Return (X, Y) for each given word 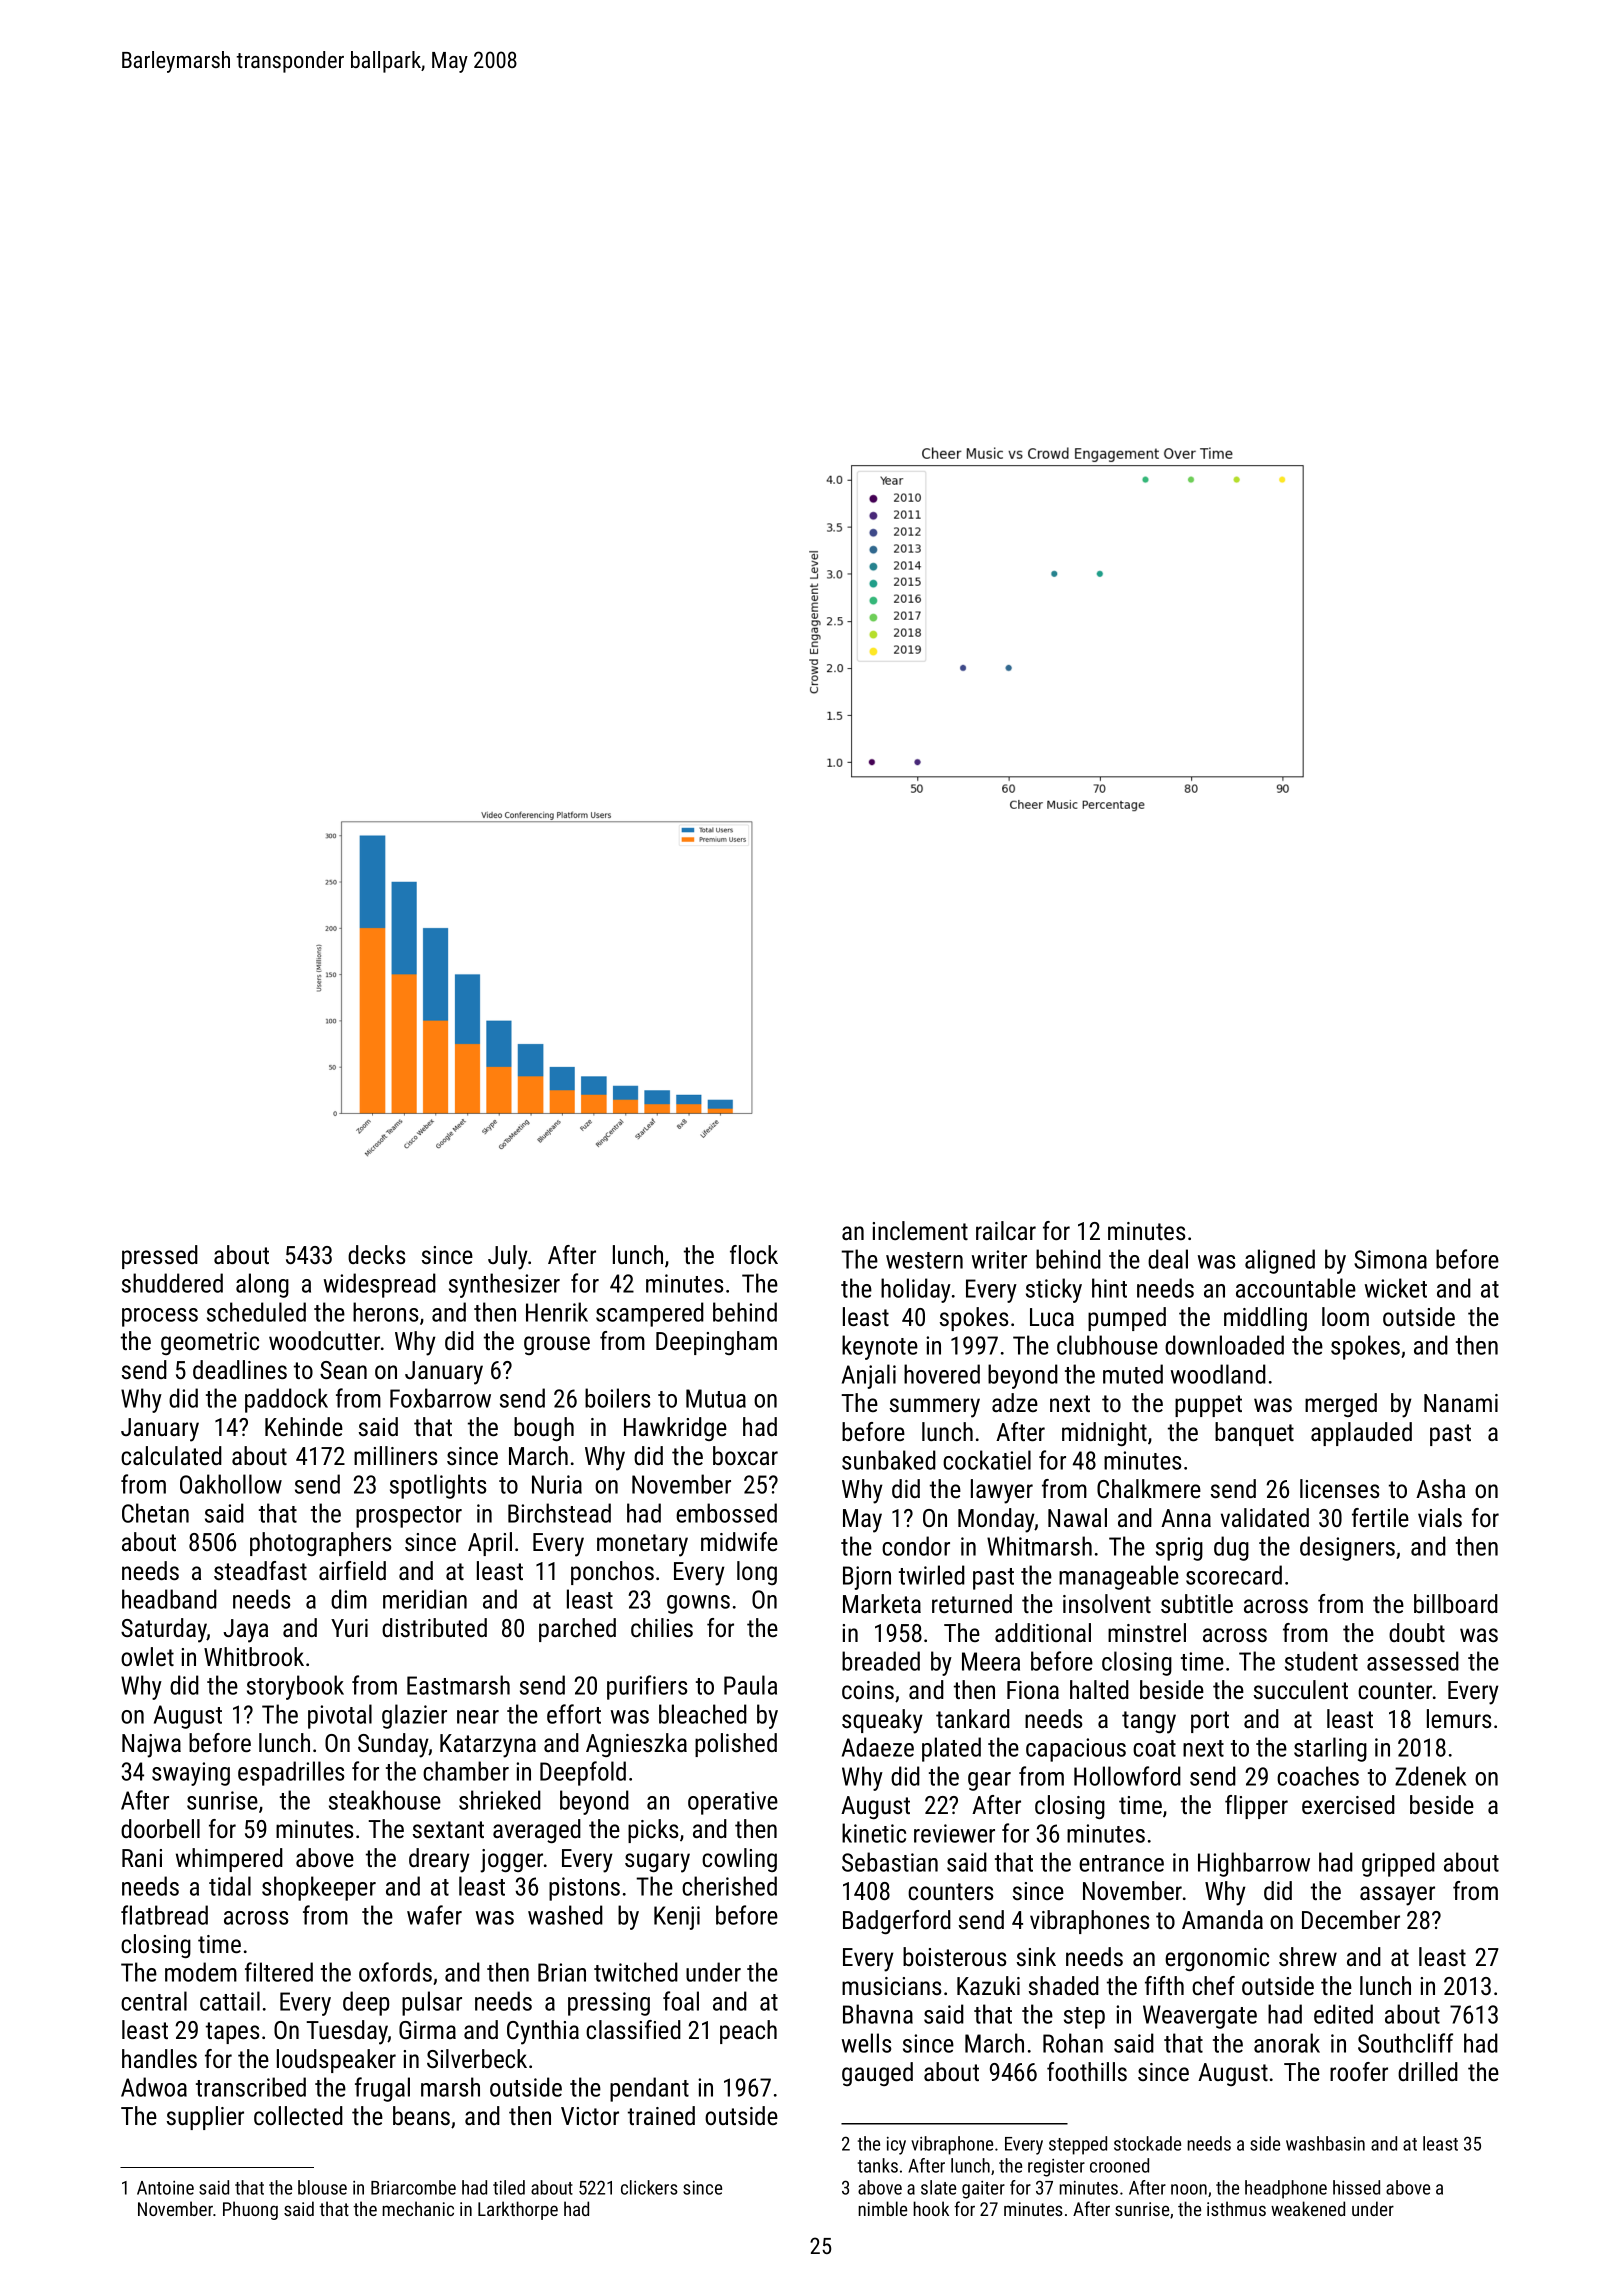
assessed (1413, 1661)
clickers (649, 2187)
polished (736, 1745)
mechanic (418, 2208)
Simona (1390, 1259)
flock (754, 1254)
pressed (160, 1257)
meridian (425, 1599)
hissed (1356, 2187)
